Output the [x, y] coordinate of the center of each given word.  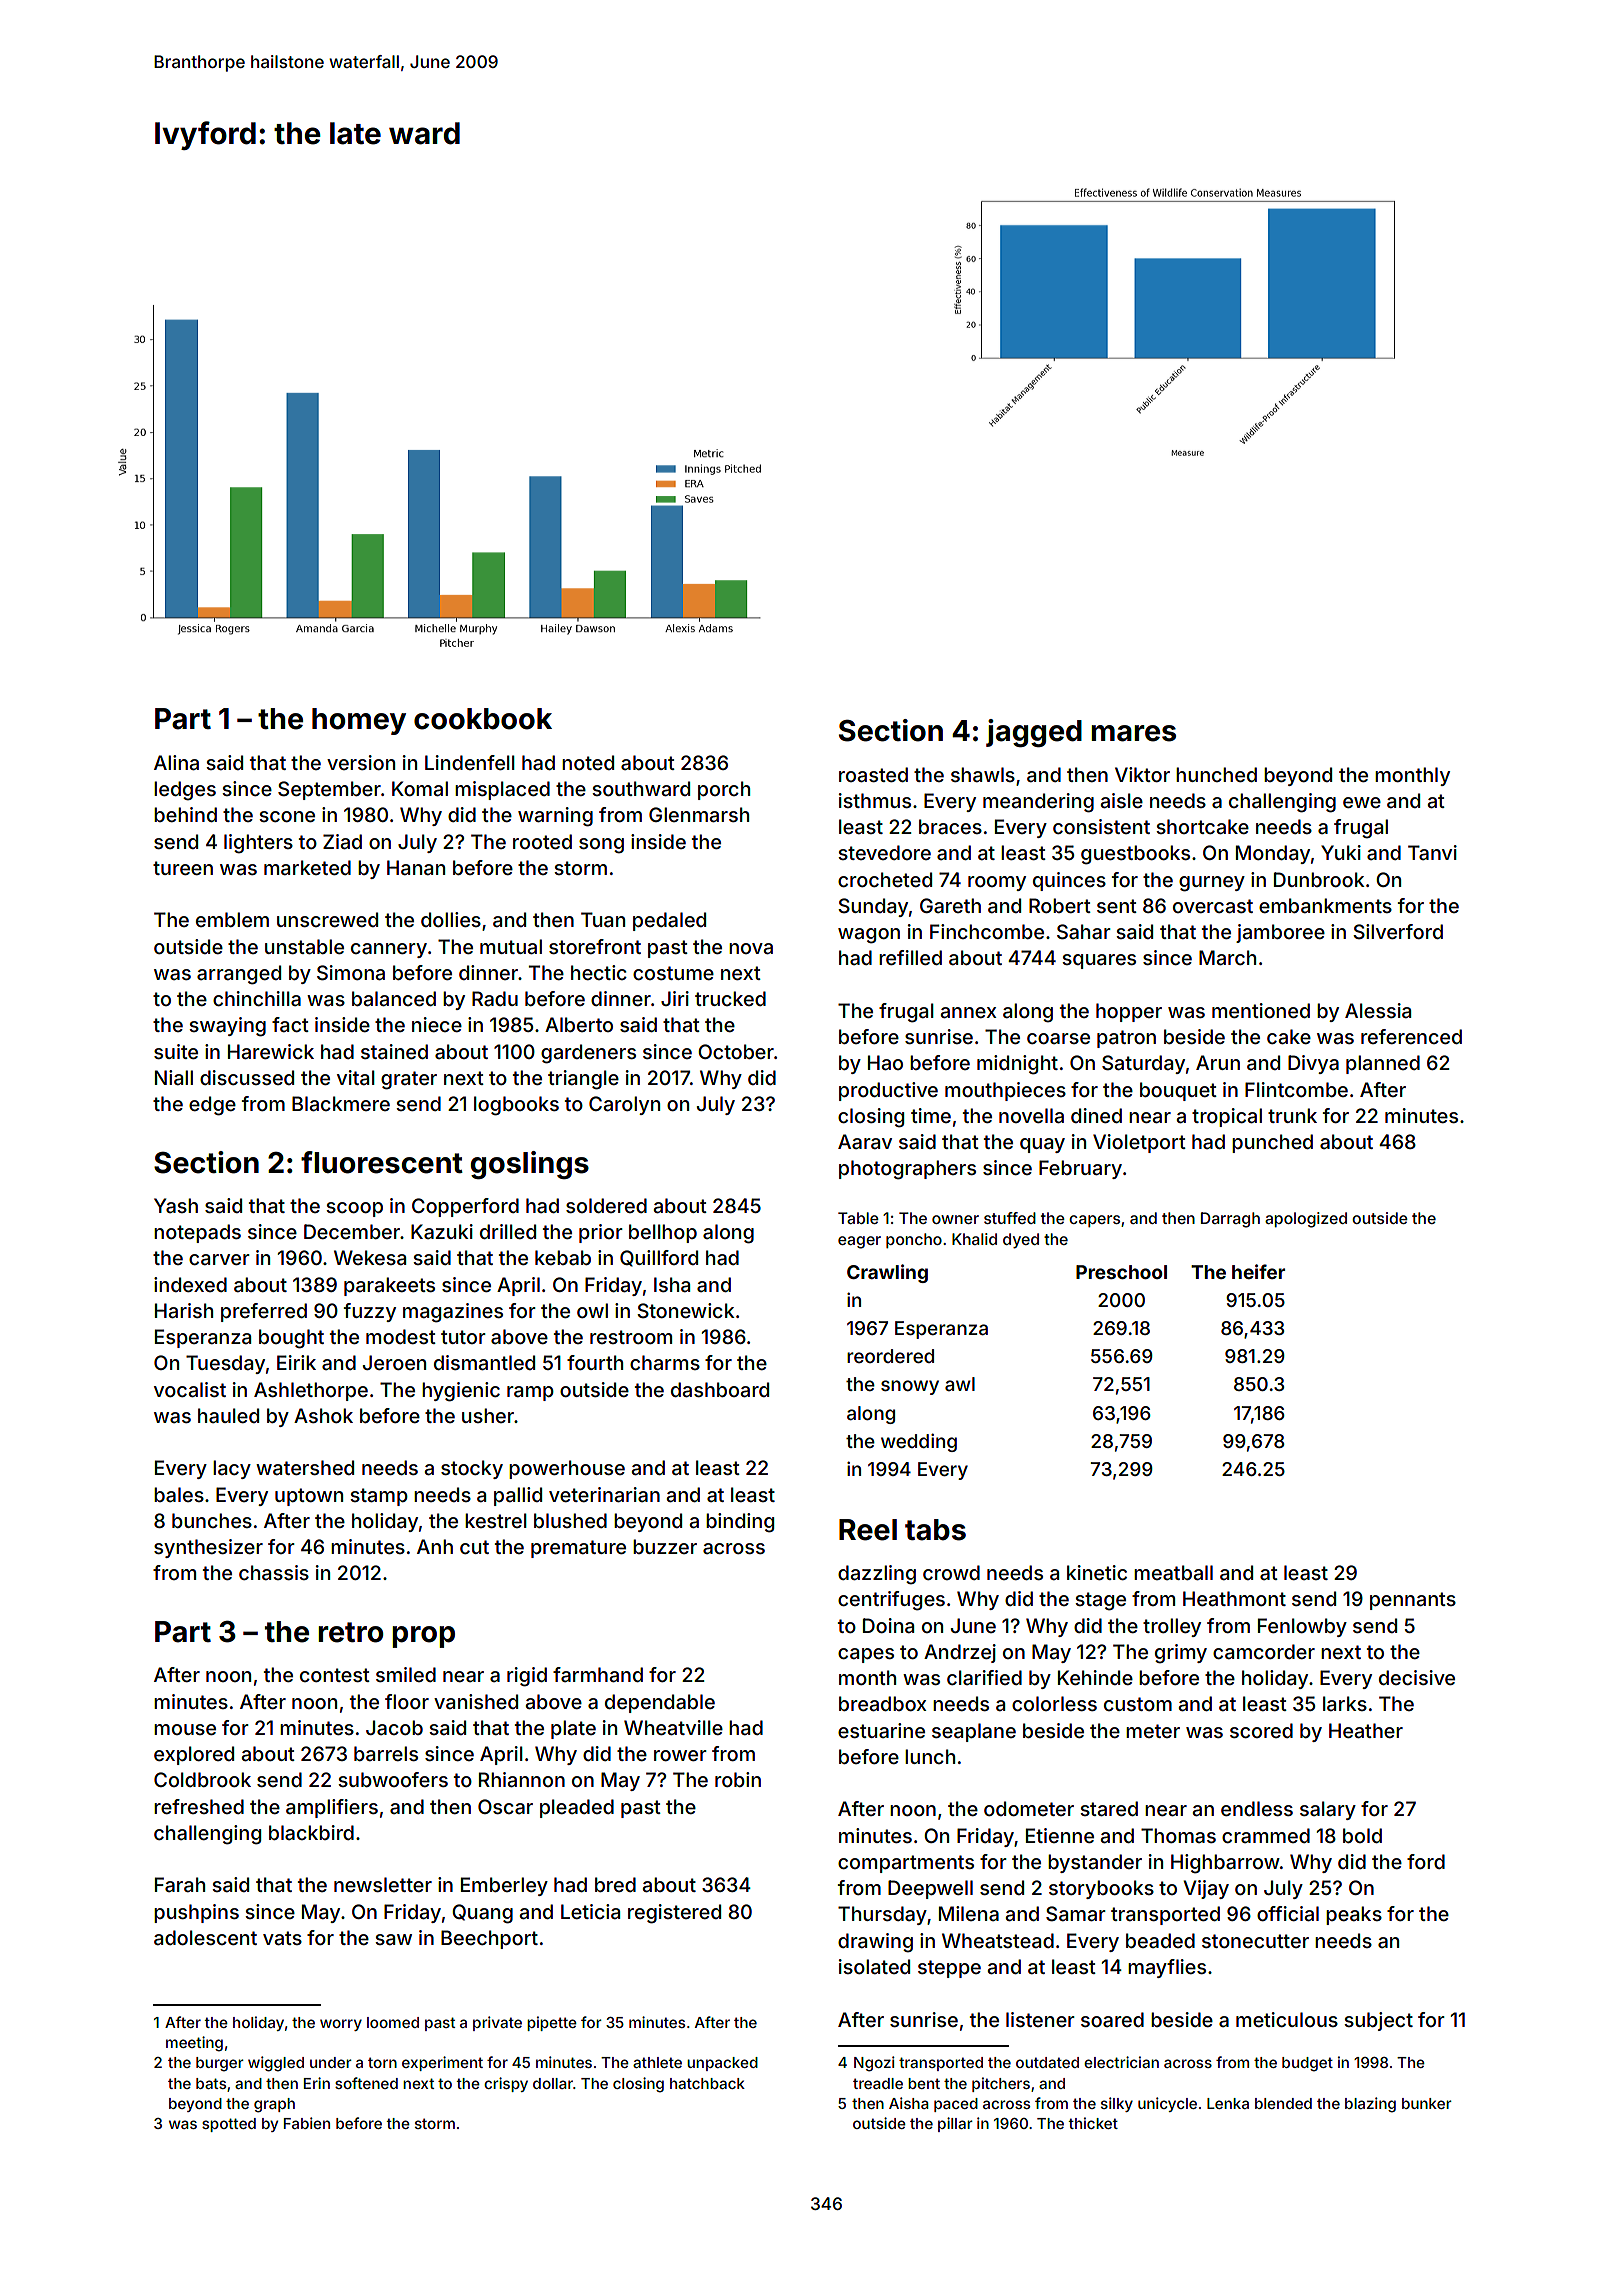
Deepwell [930, 1889]
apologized [1306, 1220]
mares [1133, 733]
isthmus [875, 800]
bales [179, 1494]
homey [359, 721]
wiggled [276, 2064]
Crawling [887, 1273]
